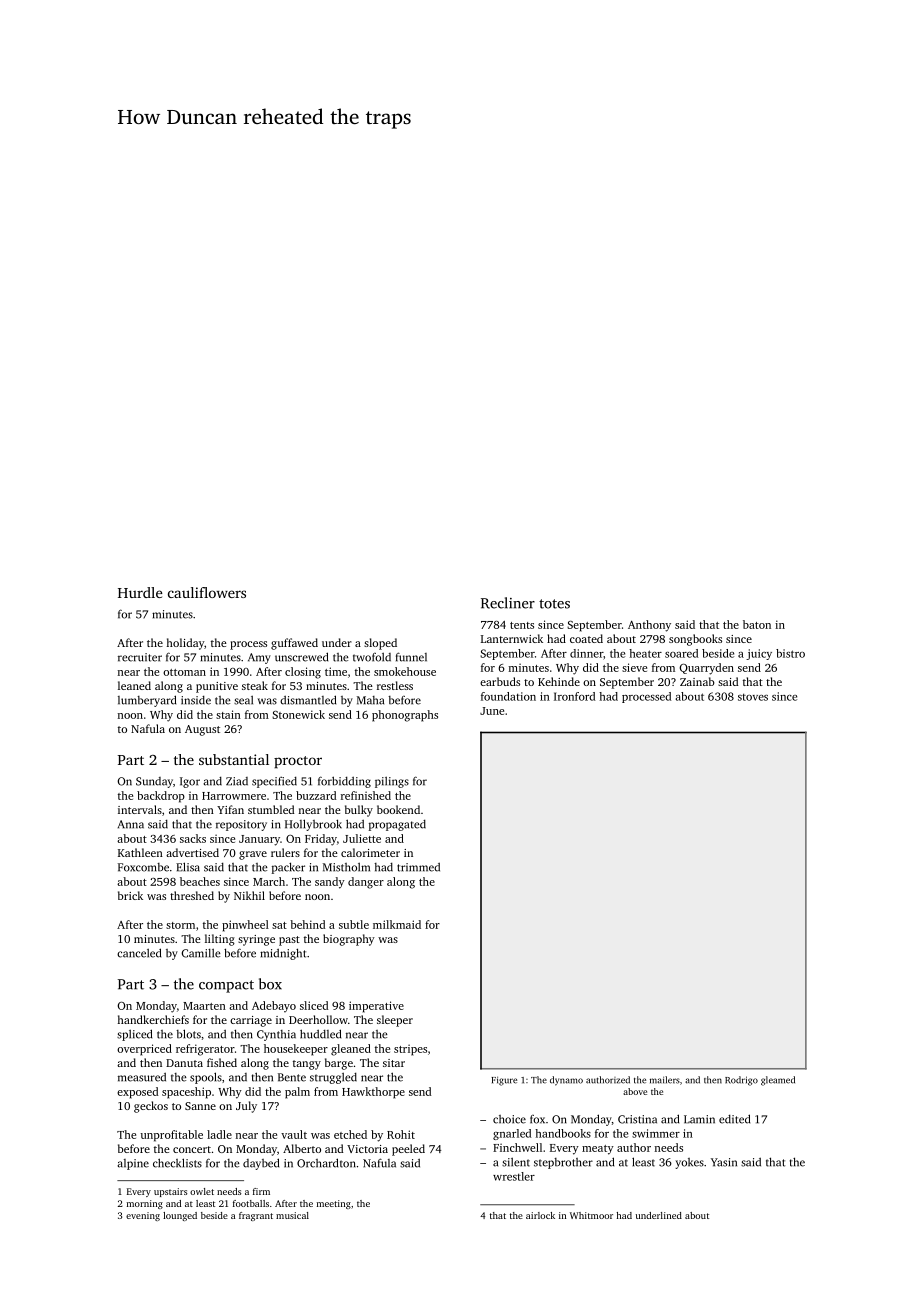 This document has width=924, height=1308. Describe the element at coordinates (591, 1215) in the document. I see `Whitmoor` at that location.
